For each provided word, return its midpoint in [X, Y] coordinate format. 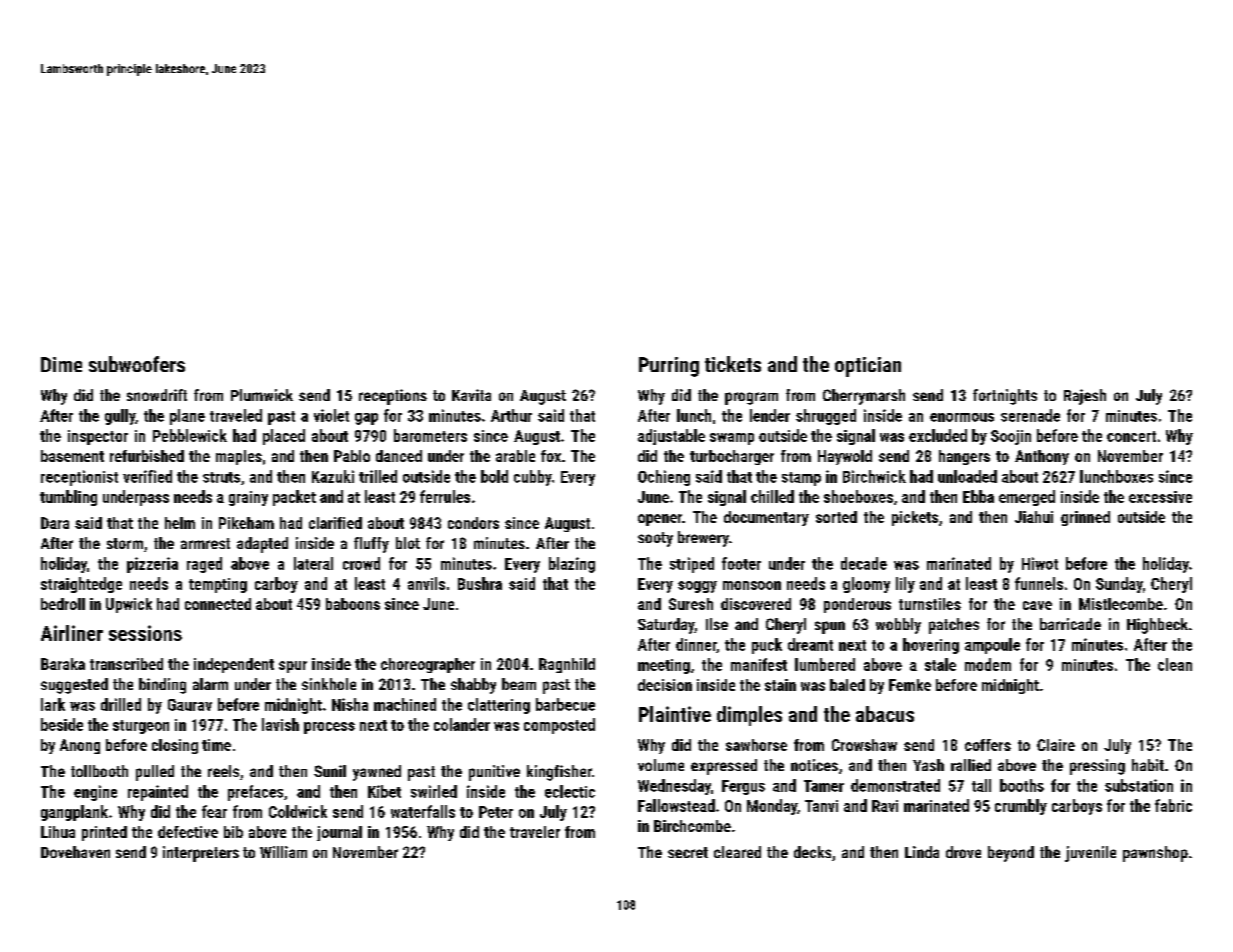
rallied [971, 765]
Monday [772, 807]
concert [1131, 436]
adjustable [671, 437]
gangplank [74, 813]
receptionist [79, 478]
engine [95, 793]
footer [741, 563]
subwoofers [137, 364]
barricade [1070, 624]
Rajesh [1085, 397]
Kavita [471, 395]
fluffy [371, 545]
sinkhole [329, 684]
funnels [1039, 583]
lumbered [825, 664]
